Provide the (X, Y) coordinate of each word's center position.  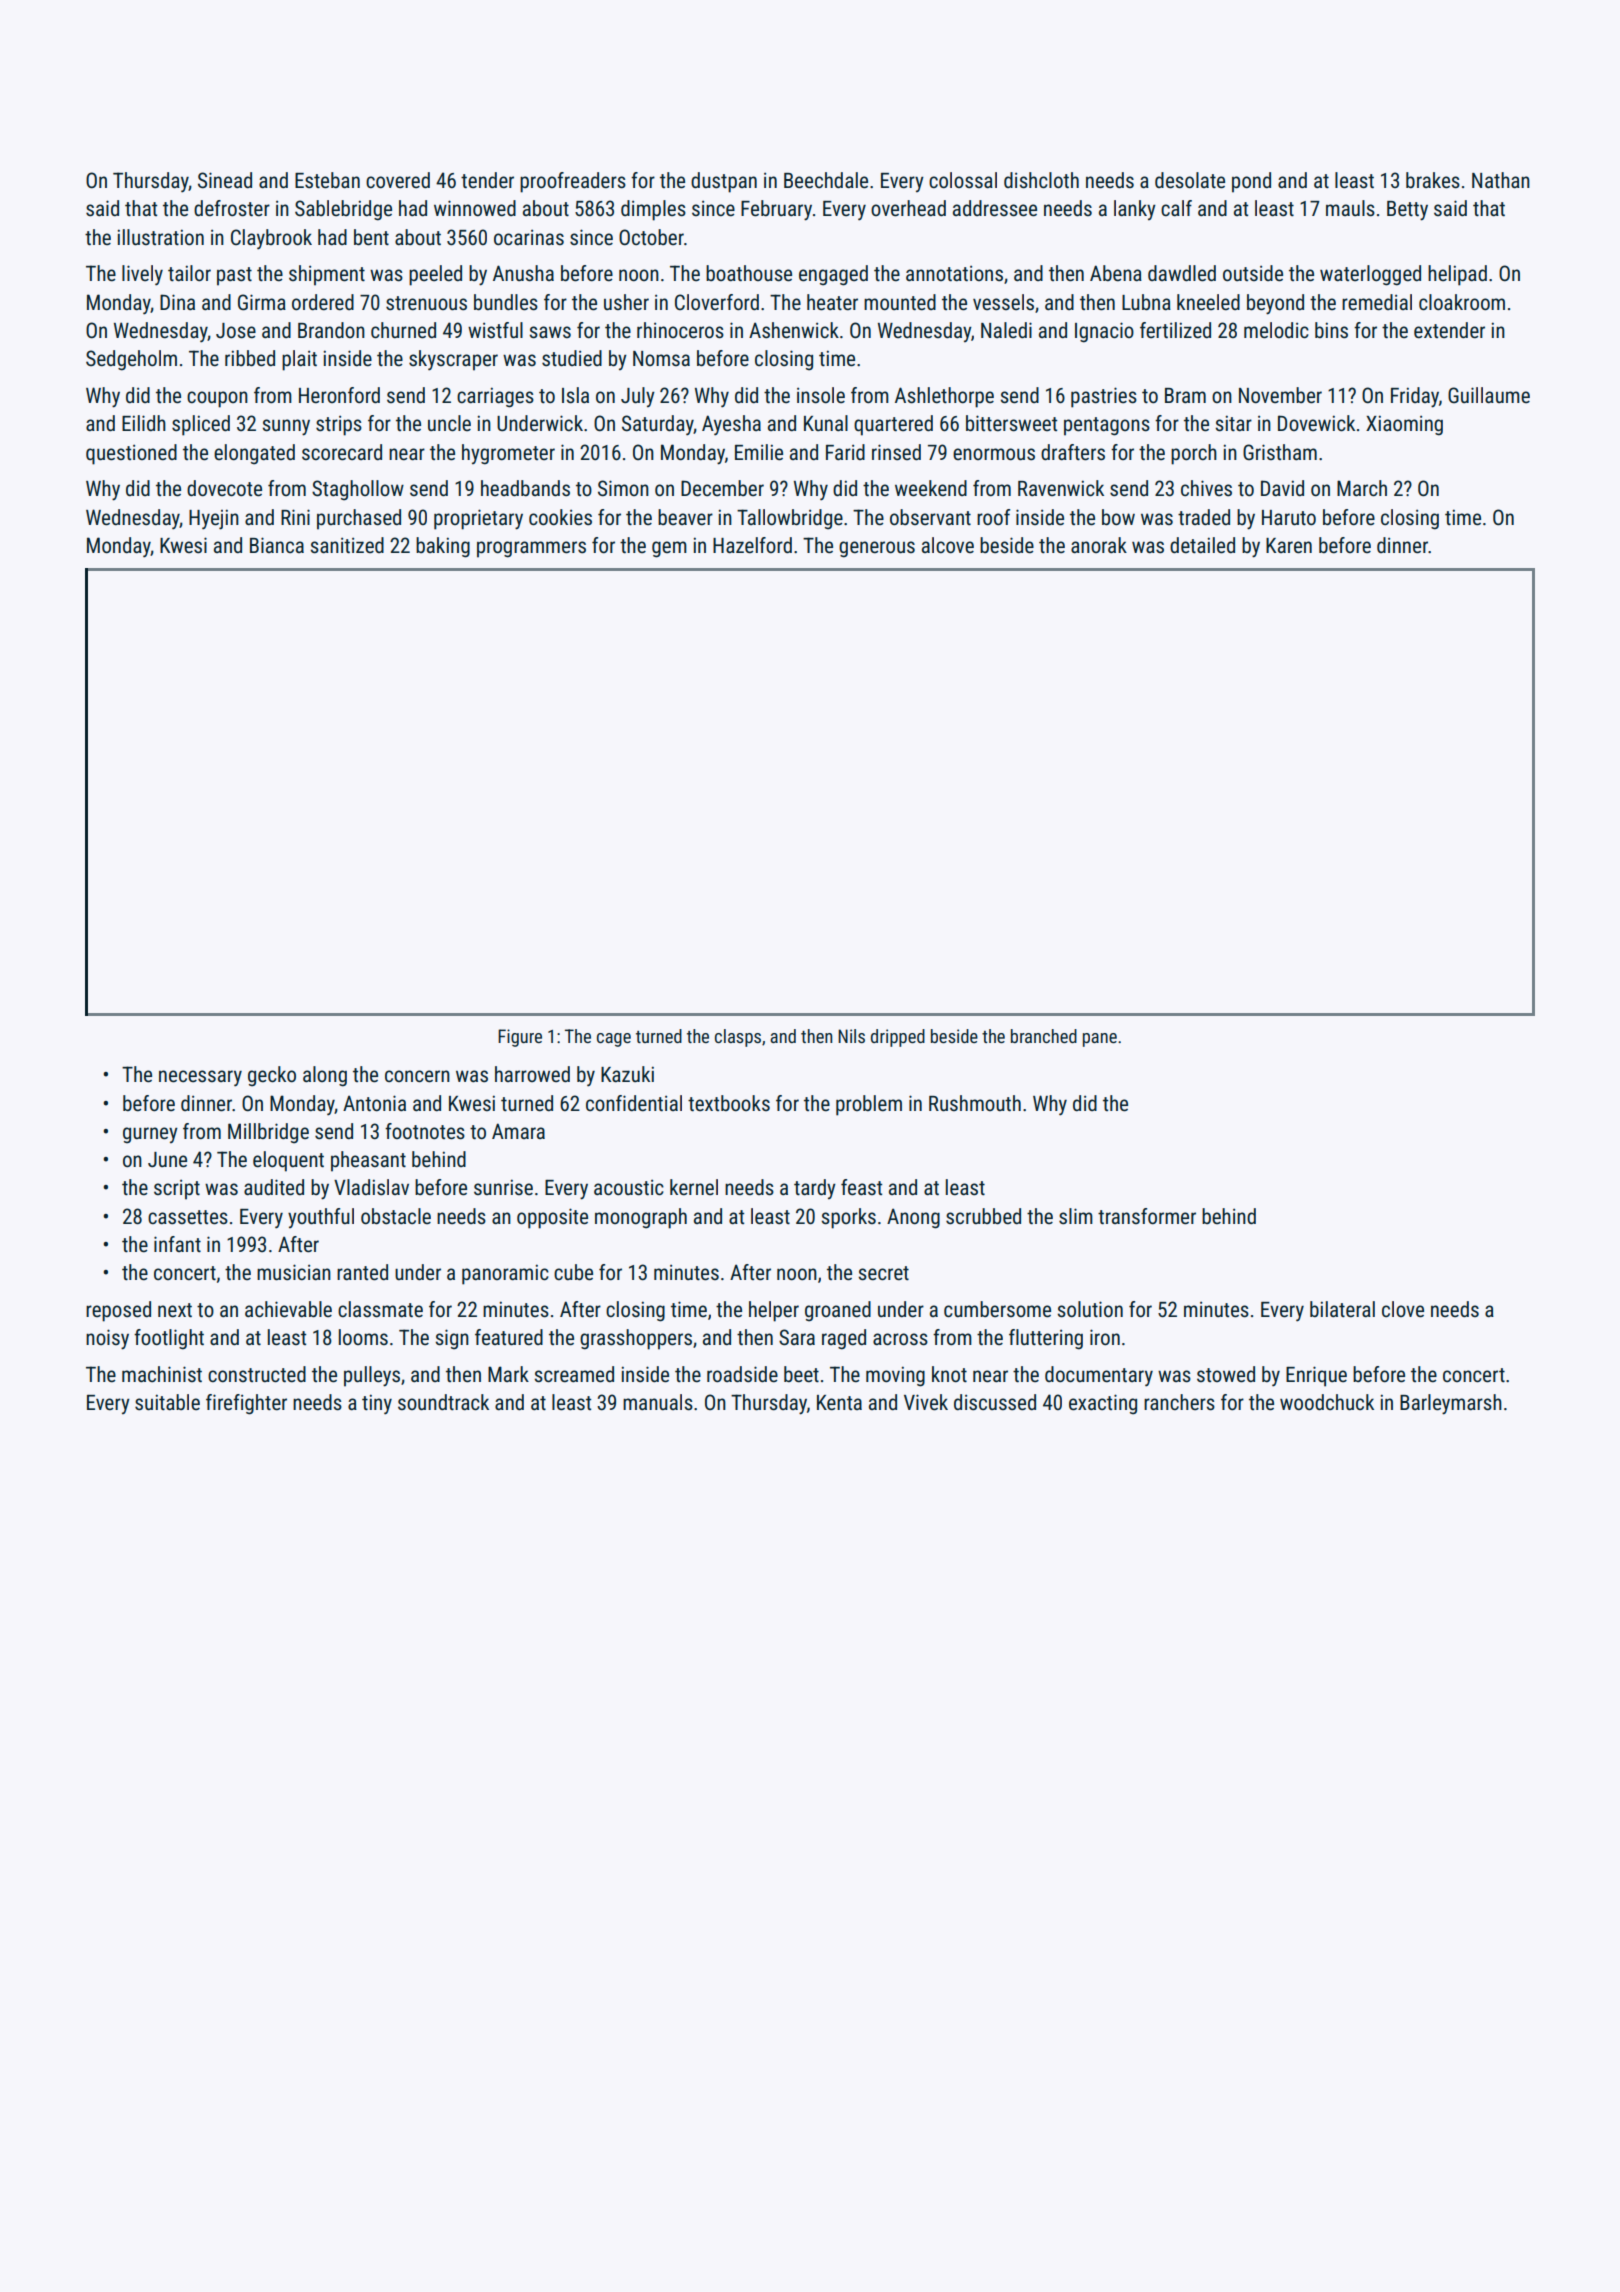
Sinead (225, 180)
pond (1251, 182)
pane (1100, 1040)
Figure (520, 1038)
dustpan (724, 182)
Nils (851, 1036)
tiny (377, 1404)
